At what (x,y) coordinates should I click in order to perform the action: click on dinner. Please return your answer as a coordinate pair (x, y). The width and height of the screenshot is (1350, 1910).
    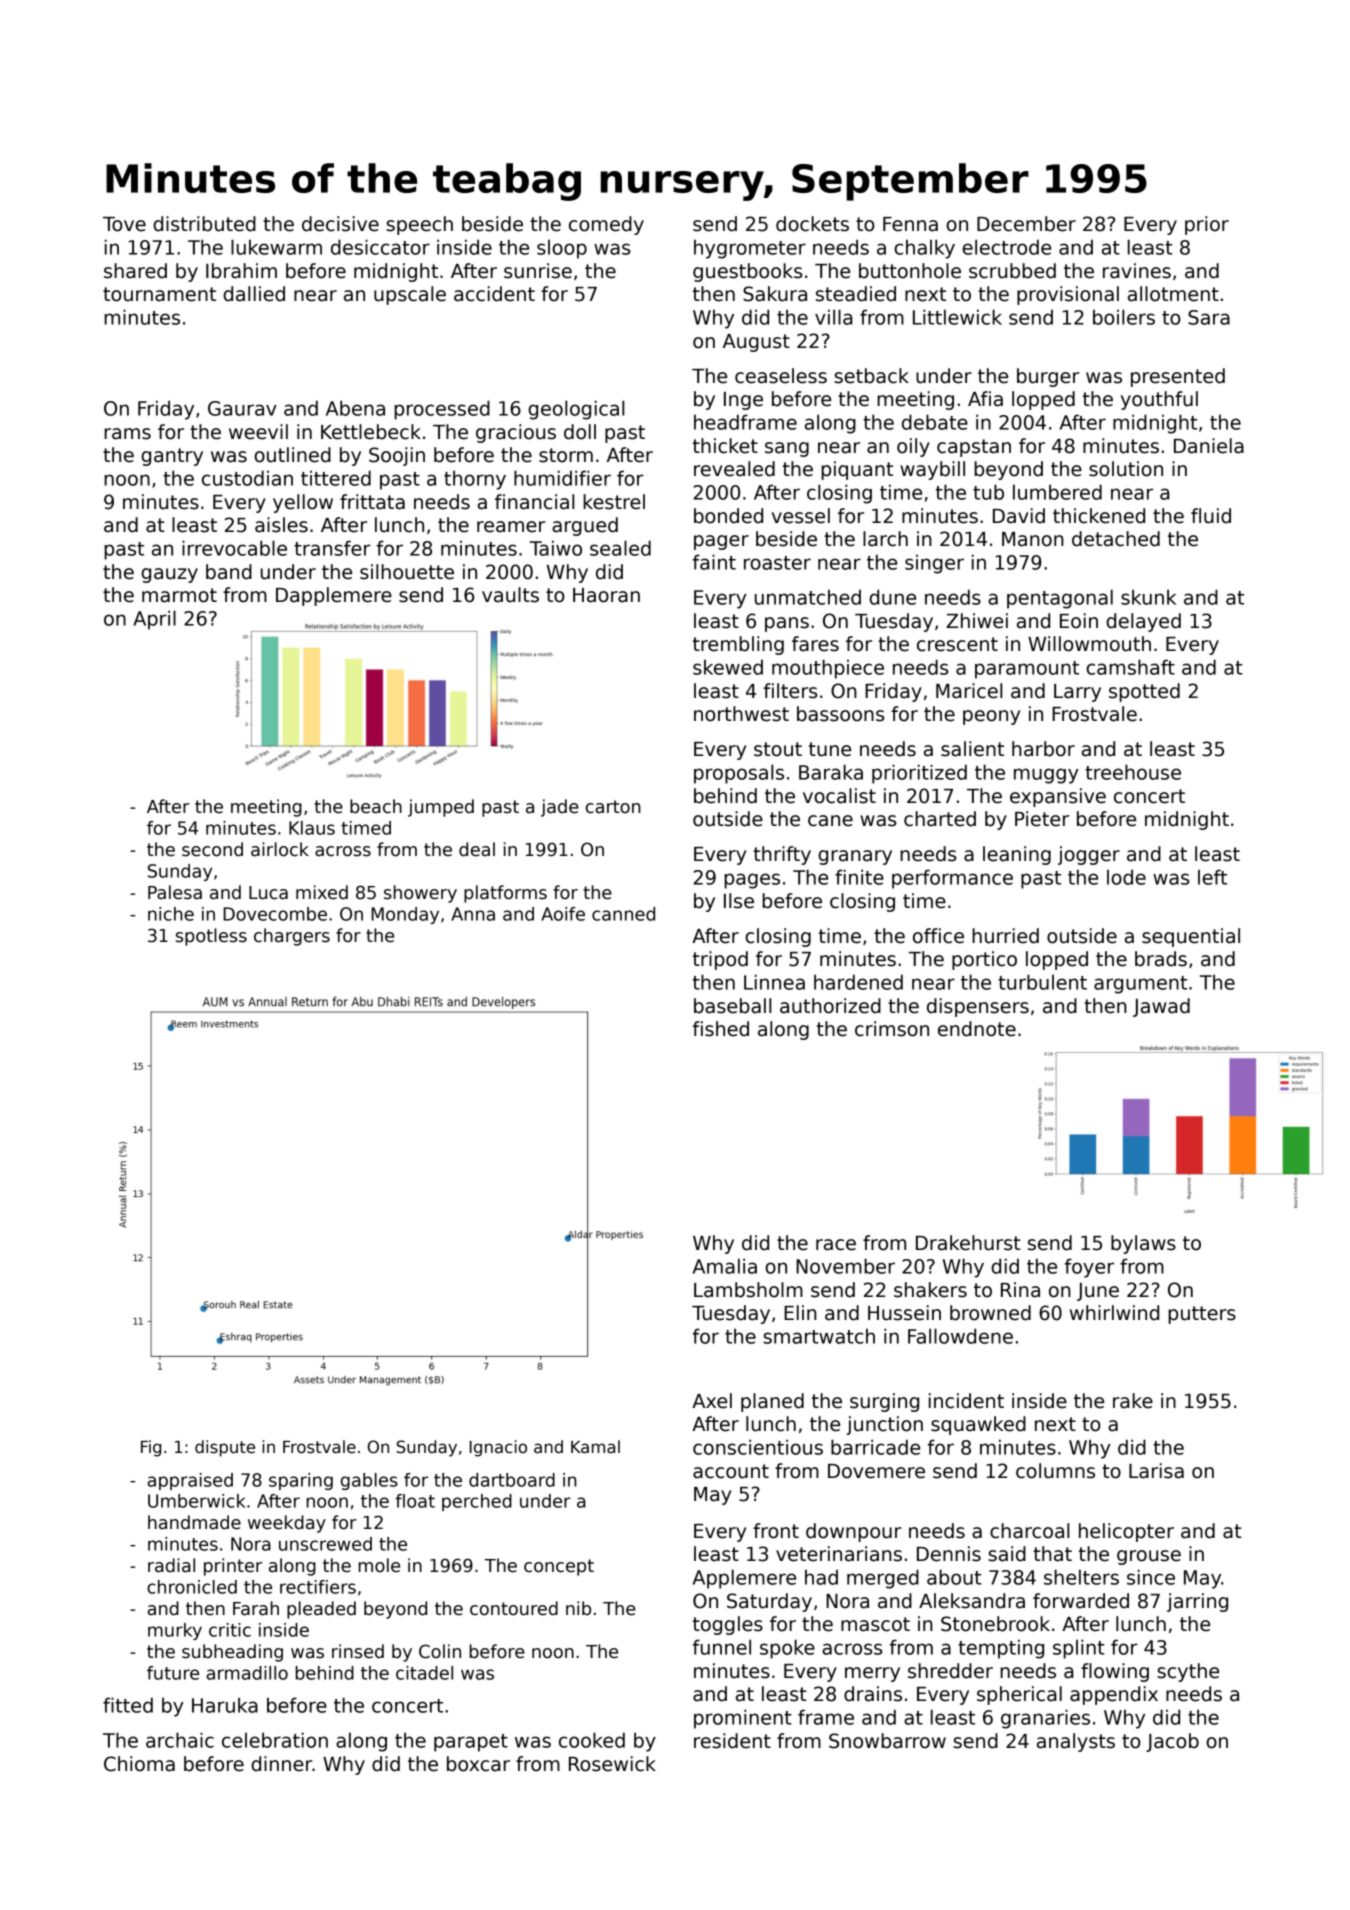
    Looking at the image, I should click on (282, 1764).
